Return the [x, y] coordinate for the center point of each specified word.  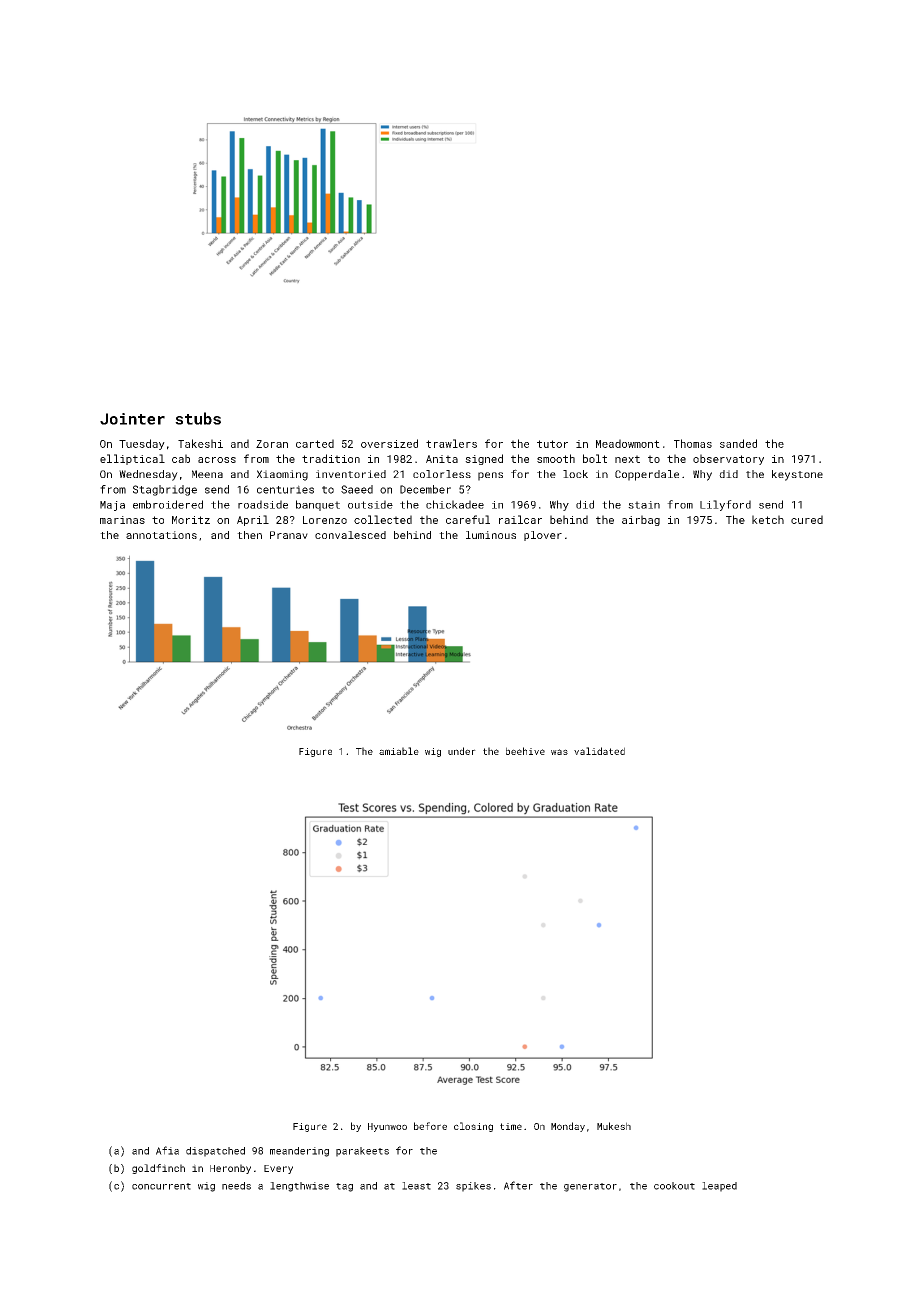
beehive [525, 751]
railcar [520, 519]
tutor [552, 444]
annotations [161, 535]
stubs [198, 418]
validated [599, 751]
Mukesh [614, 1126]
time [511, 1126]
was [559, 752]
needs [236, 1186]
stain [644, 505]
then [249, 535]
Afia [167, 1150]
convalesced [350, 535]
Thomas [693, 443]
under [462, 751]
